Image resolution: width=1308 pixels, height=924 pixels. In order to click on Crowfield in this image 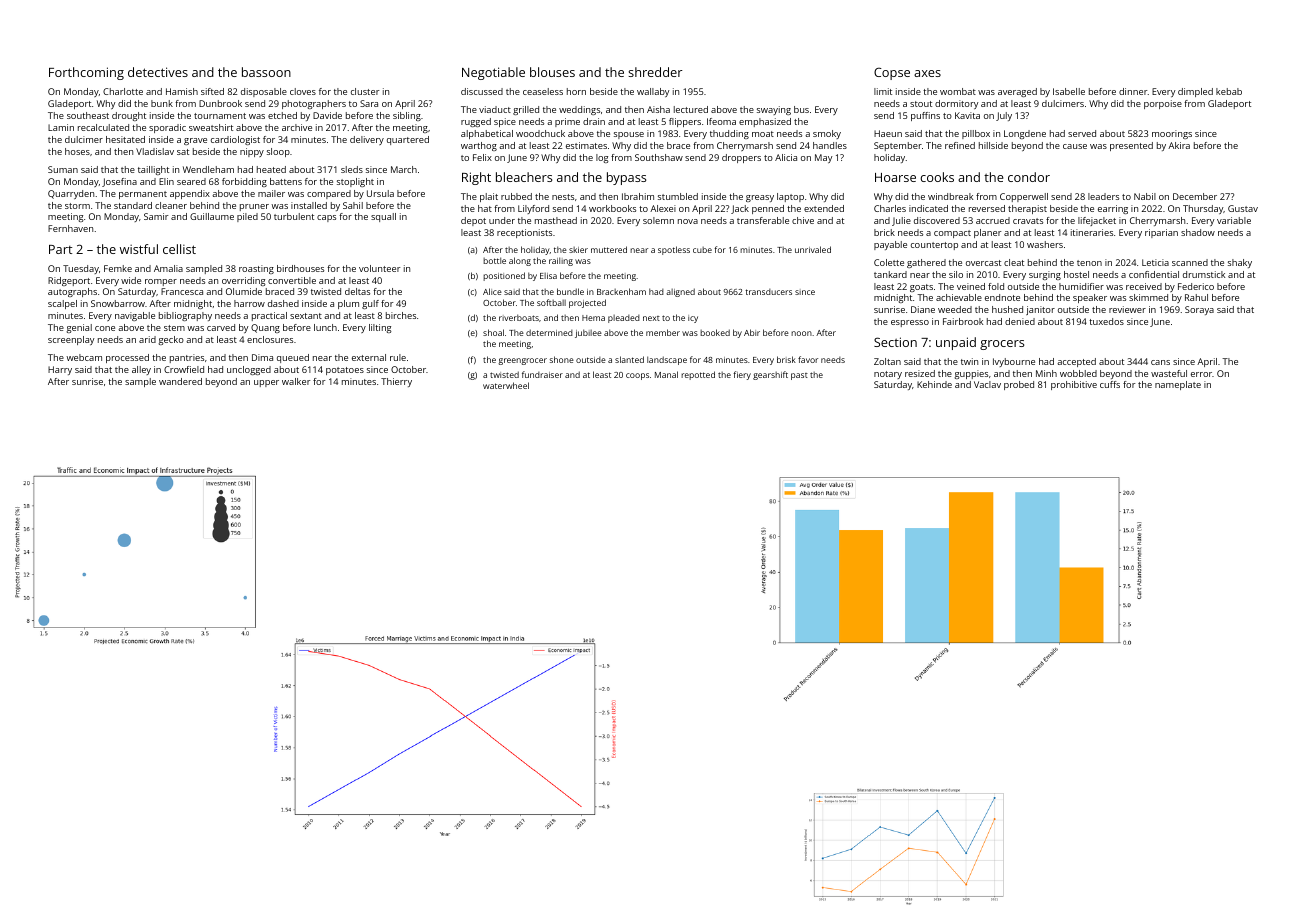, I will do `click(184, 369)`.
